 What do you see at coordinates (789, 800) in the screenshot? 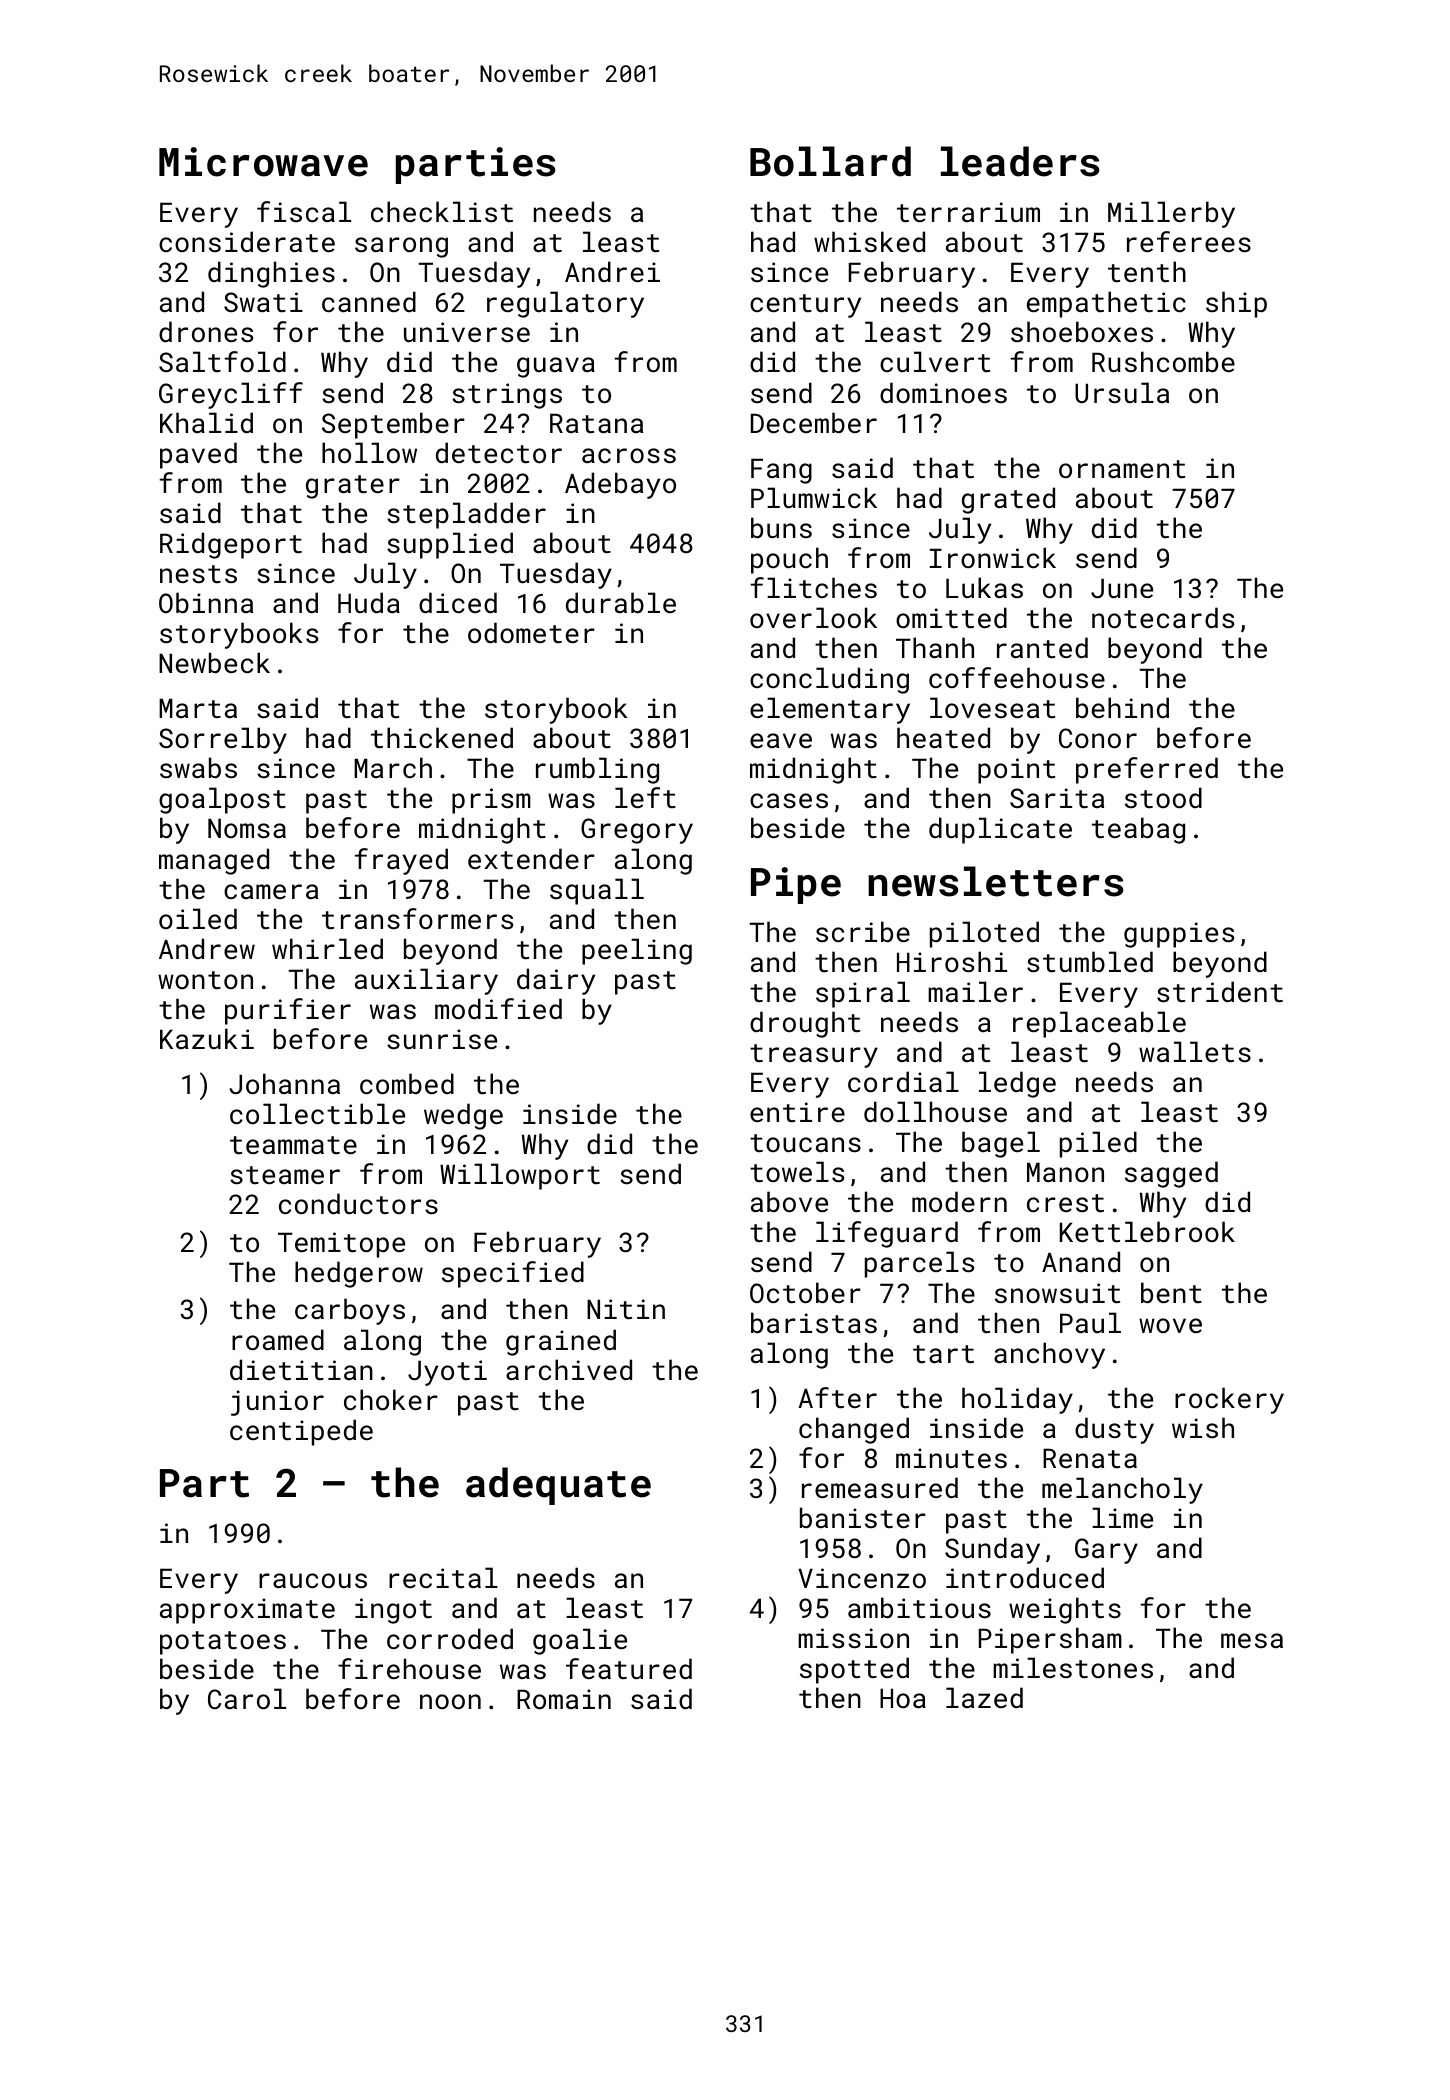
I see `cases` at bounding box center [789, 800].
